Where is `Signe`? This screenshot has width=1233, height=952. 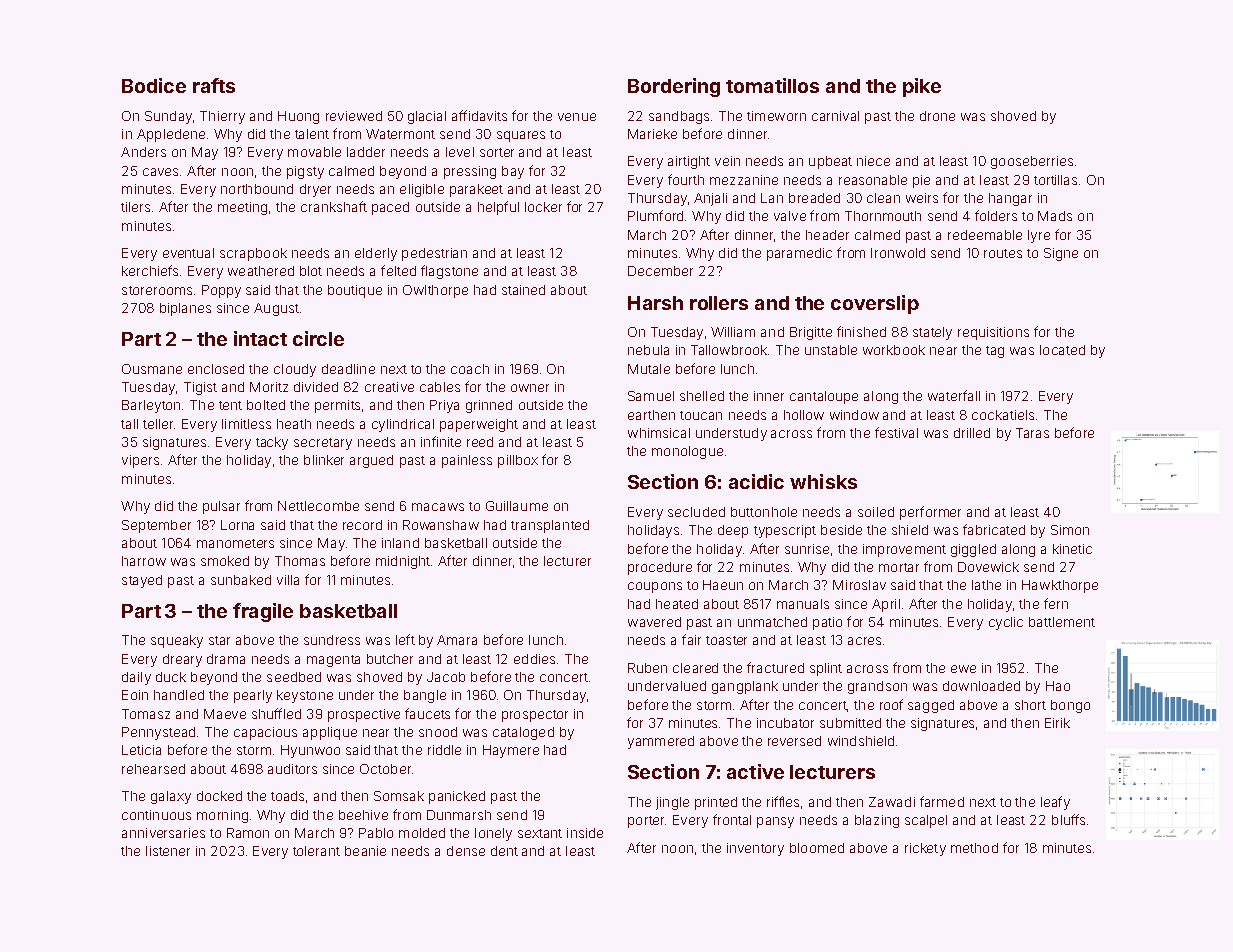
Signe is located at coordinates (1061, 254).
